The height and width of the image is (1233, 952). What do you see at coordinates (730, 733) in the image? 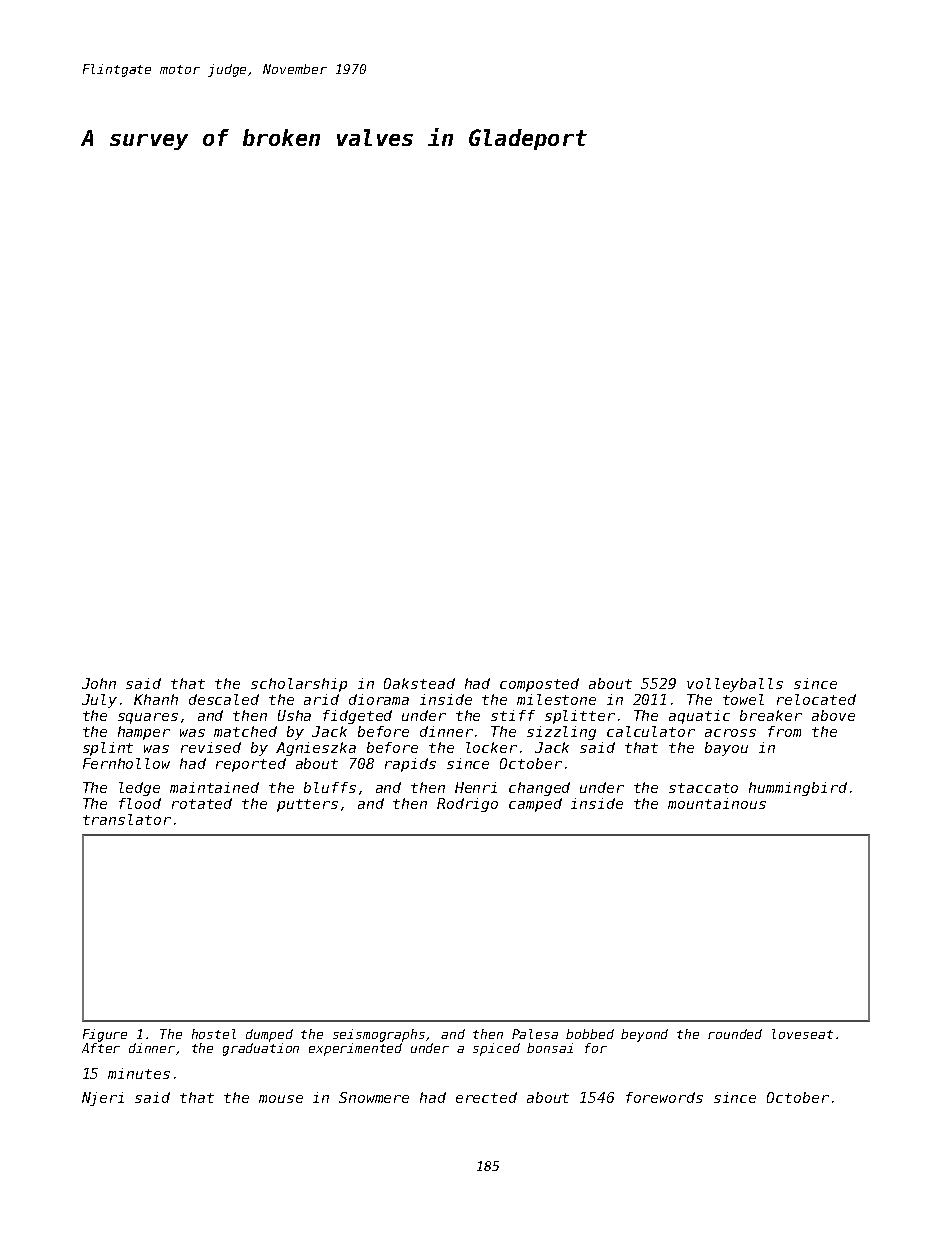
I see `across` at bounding box center [730, 733].
